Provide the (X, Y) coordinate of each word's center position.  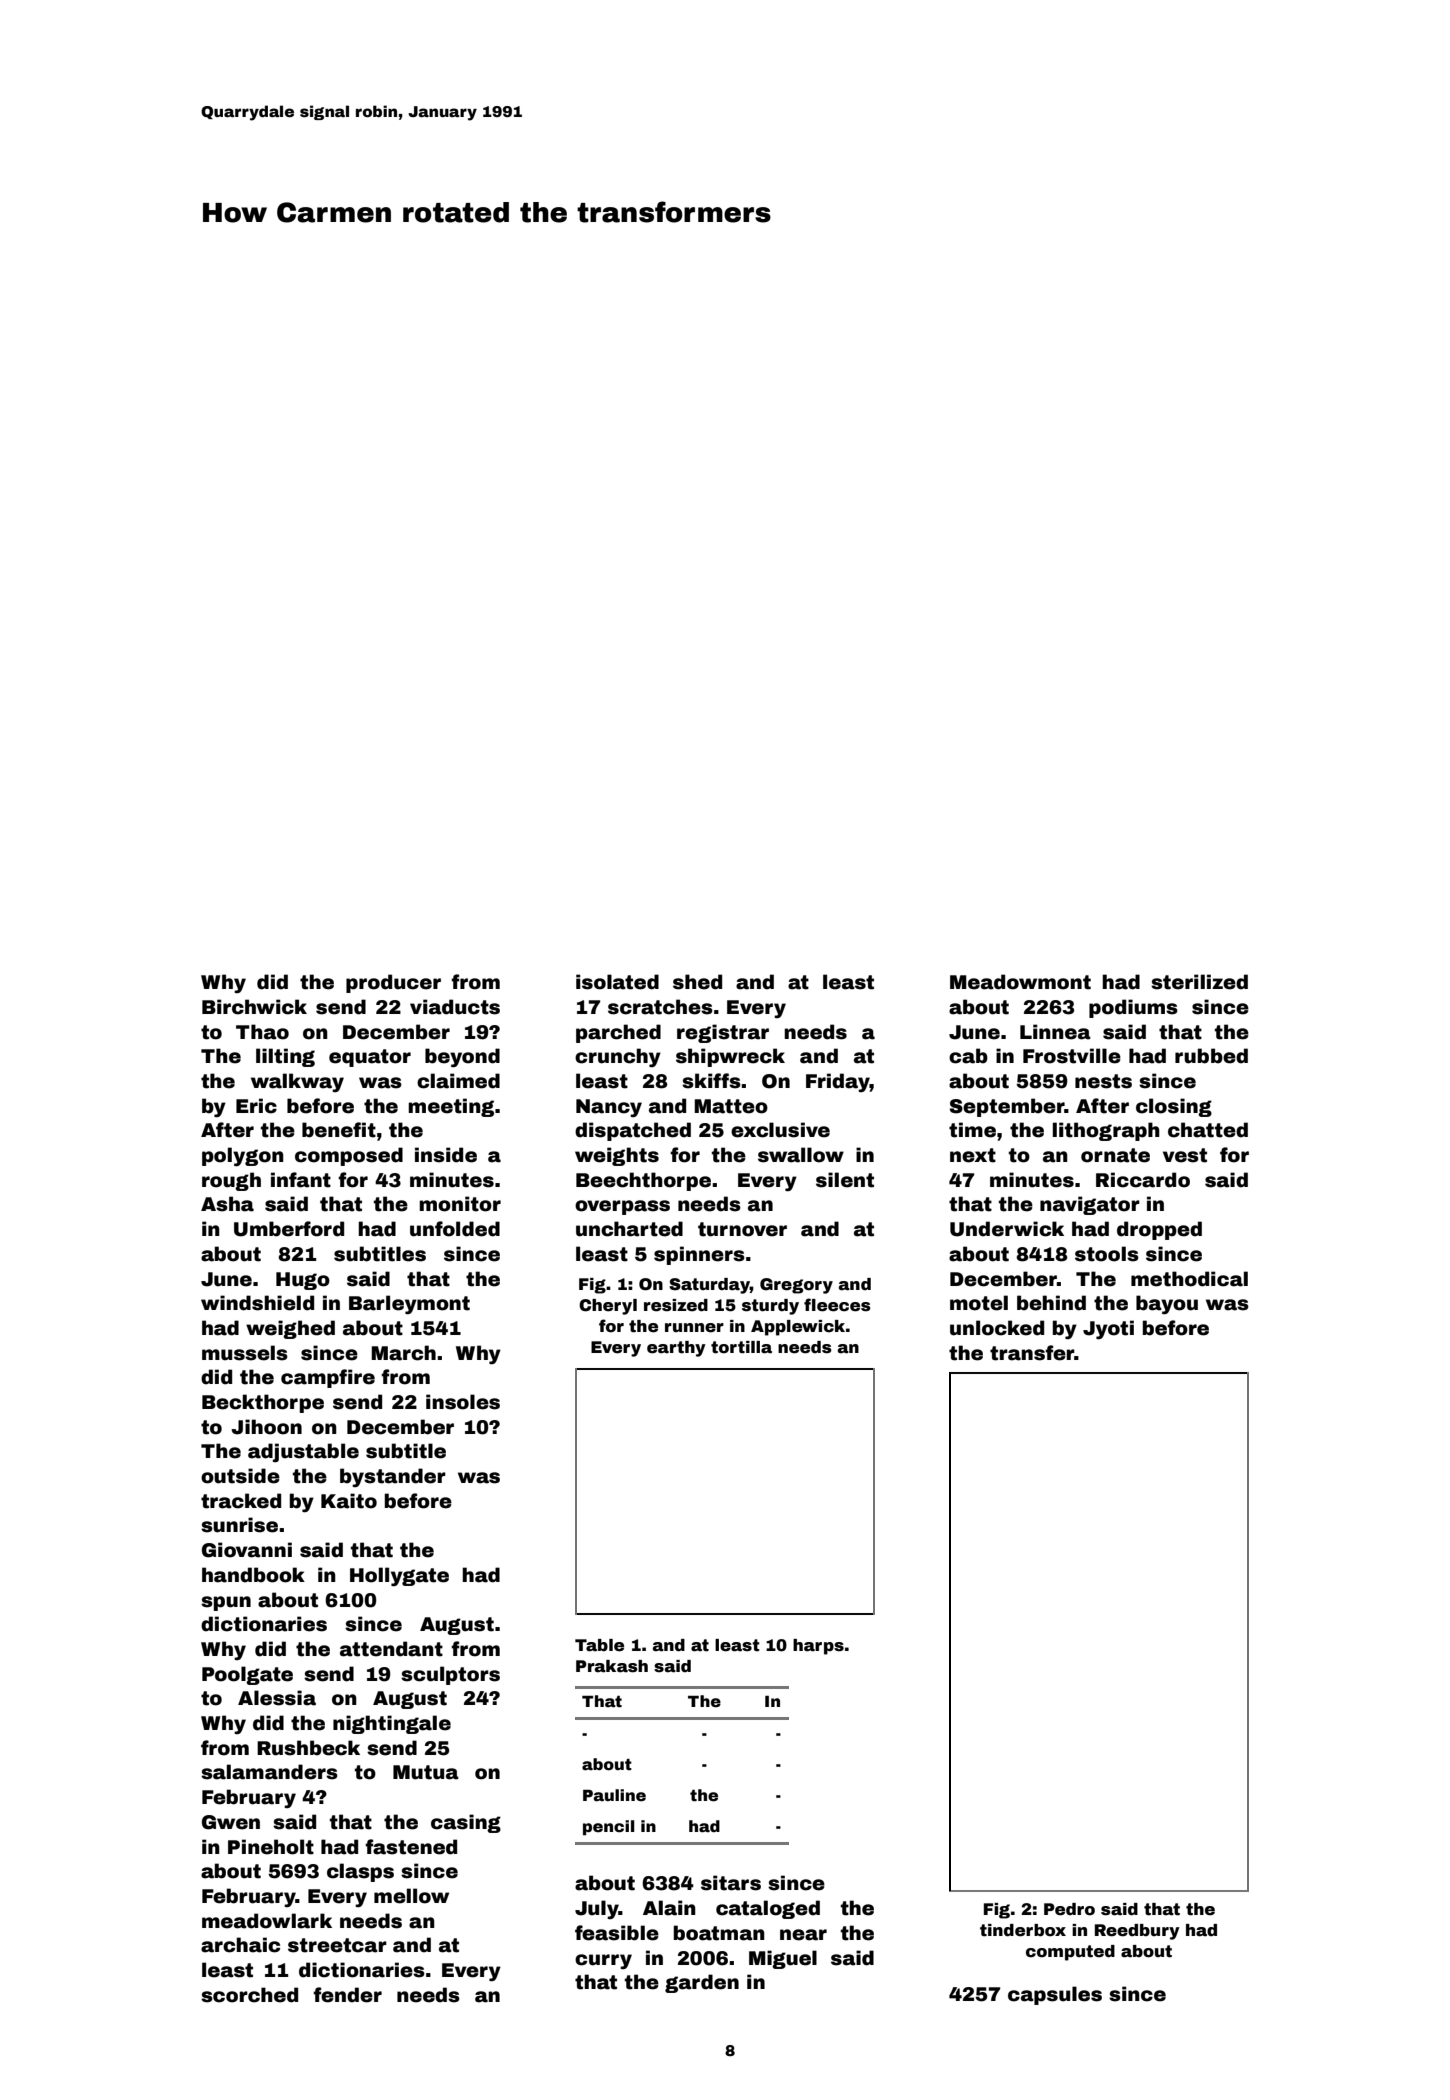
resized (676, 1305)
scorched (249, 1995)
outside (240, 1476)
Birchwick (254, 1007)
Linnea (1055, 1032)
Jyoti (1108, 1330)
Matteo (731, 1106)
